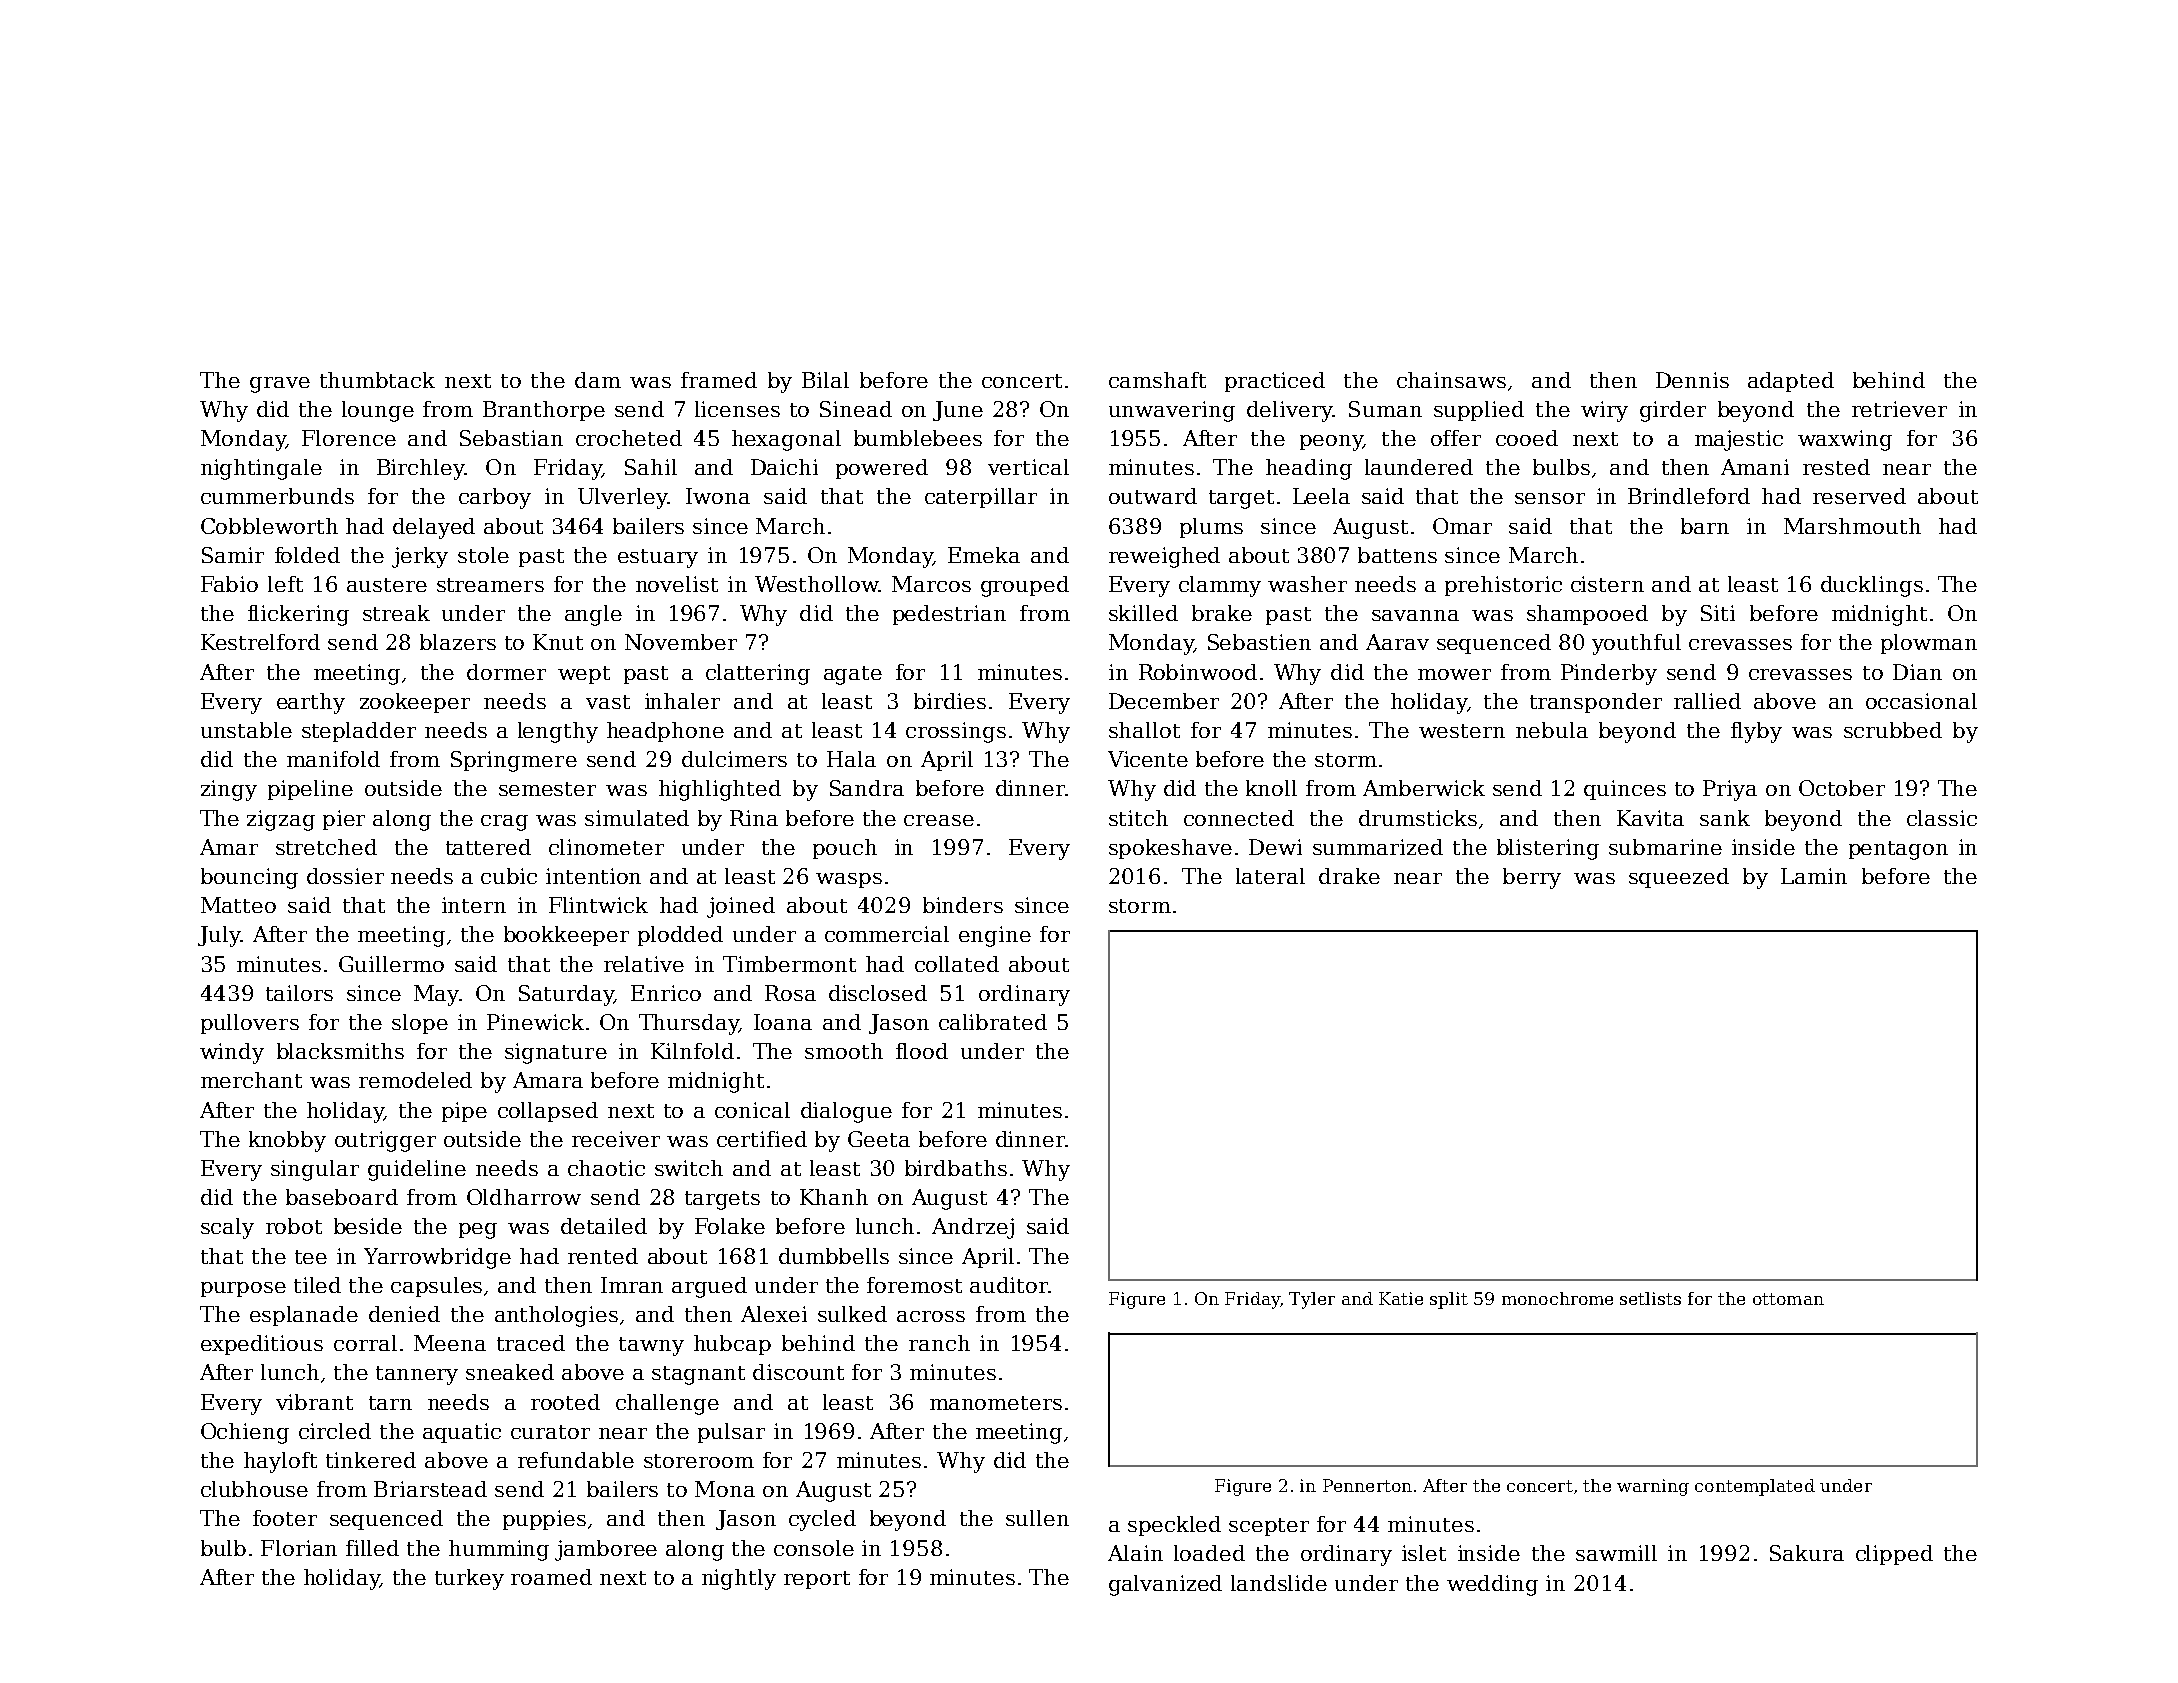 This page has width=2178, height=1683. What do you see at coordinates (845, 849) in the page?
I see `pouch` at bounding box center [845, 849].
